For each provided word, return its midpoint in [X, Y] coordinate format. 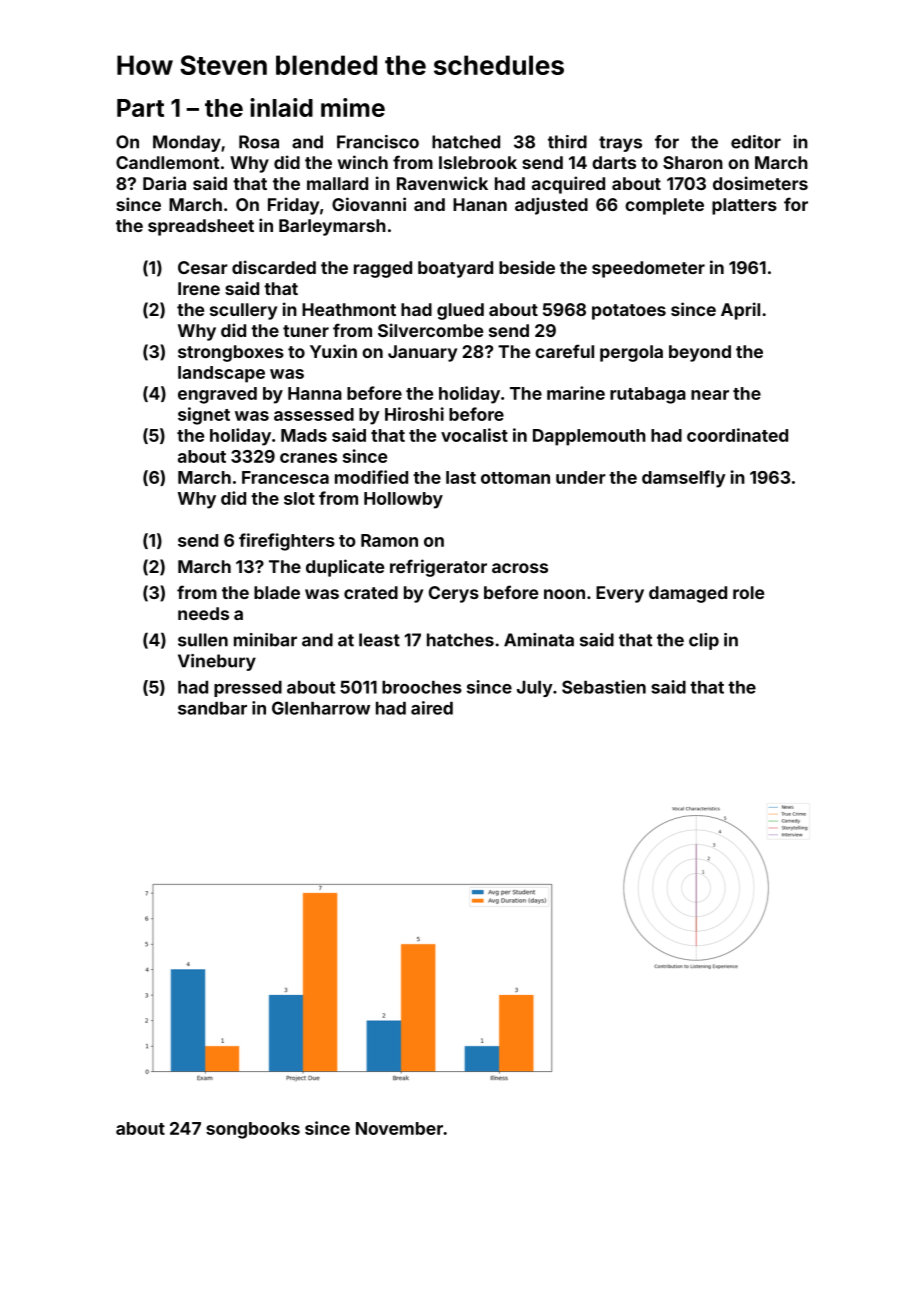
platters [744, 206]
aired [432, 708]
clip [704, 641]
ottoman [515, 478]
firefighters [287, 542]
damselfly [684, 479]
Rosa [259, 142]
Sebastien [604, 687]
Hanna [315, 393]
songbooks [253, 1130]
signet [204, 416]
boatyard [455, 269]
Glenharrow [321, 708]
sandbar [212, 708]
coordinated [737, 435]
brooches [422, 687]
